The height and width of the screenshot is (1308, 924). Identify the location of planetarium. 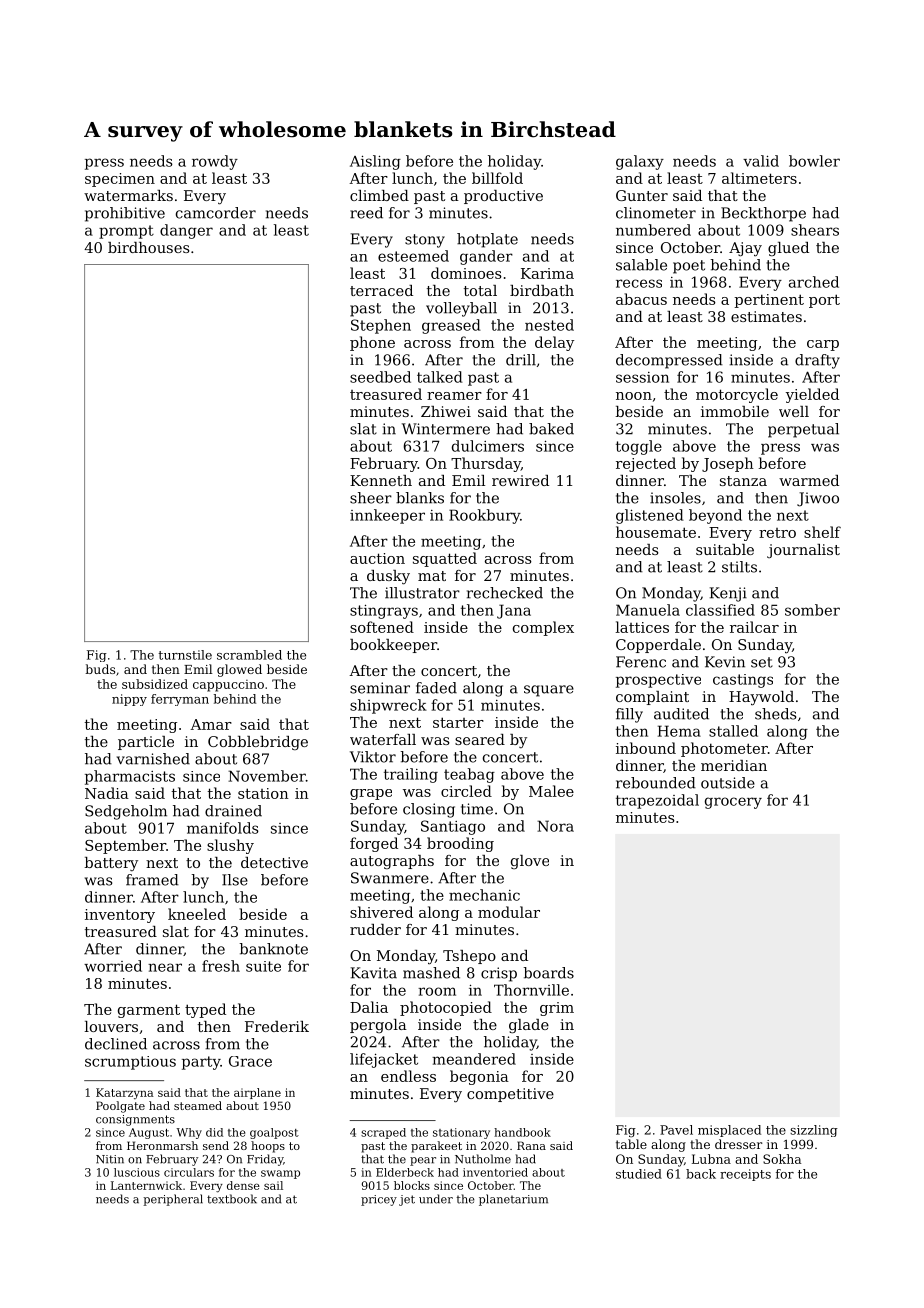
(513, 1200).
